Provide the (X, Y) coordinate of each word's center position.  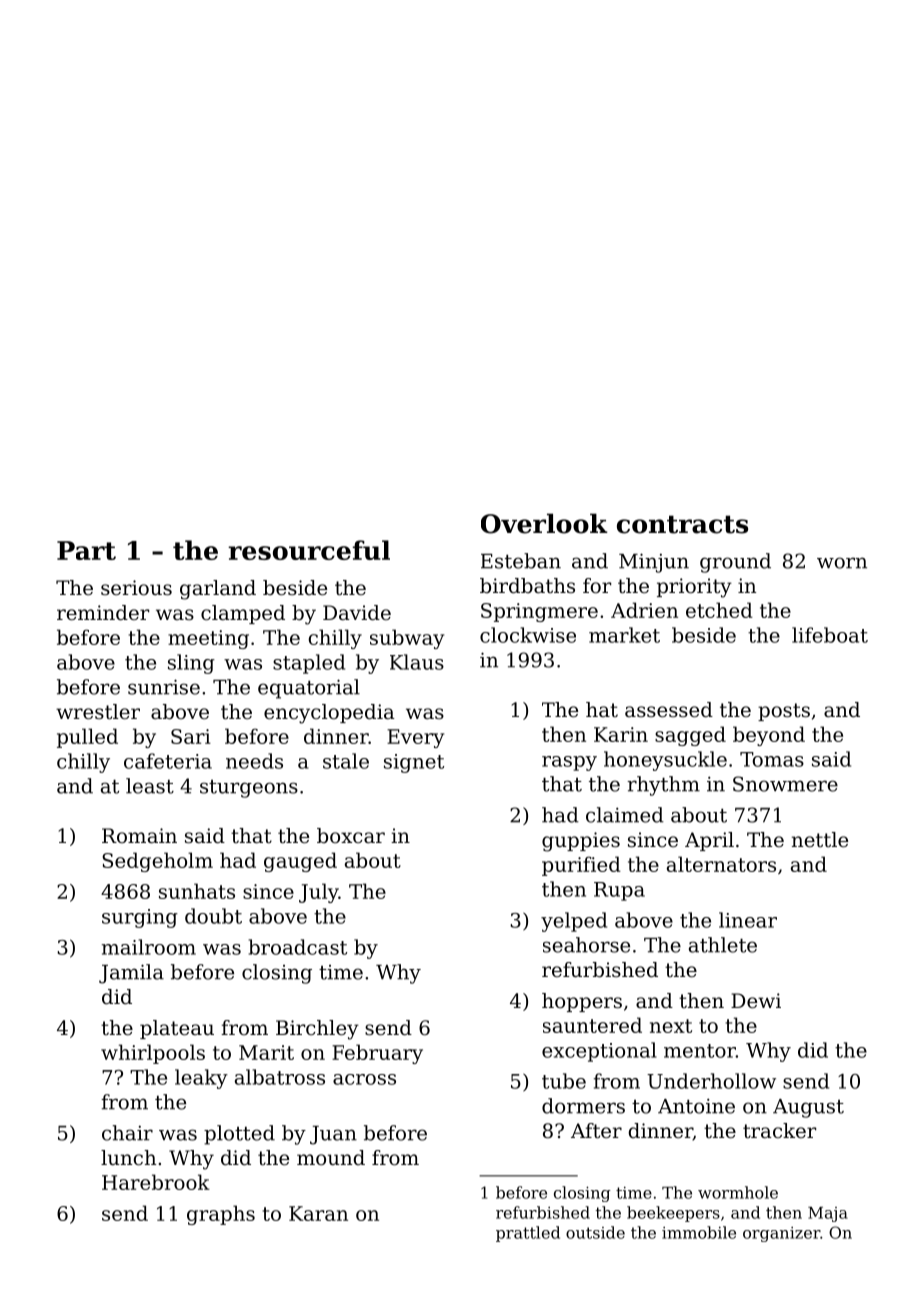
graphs (221, 1215)
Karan (318, 1213)
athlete (723, 945)
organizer (781, 1234)
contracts (682, 524)
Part (86, 550)
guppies (581, 842)
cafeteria (168, 761)
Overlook (544, 523)
